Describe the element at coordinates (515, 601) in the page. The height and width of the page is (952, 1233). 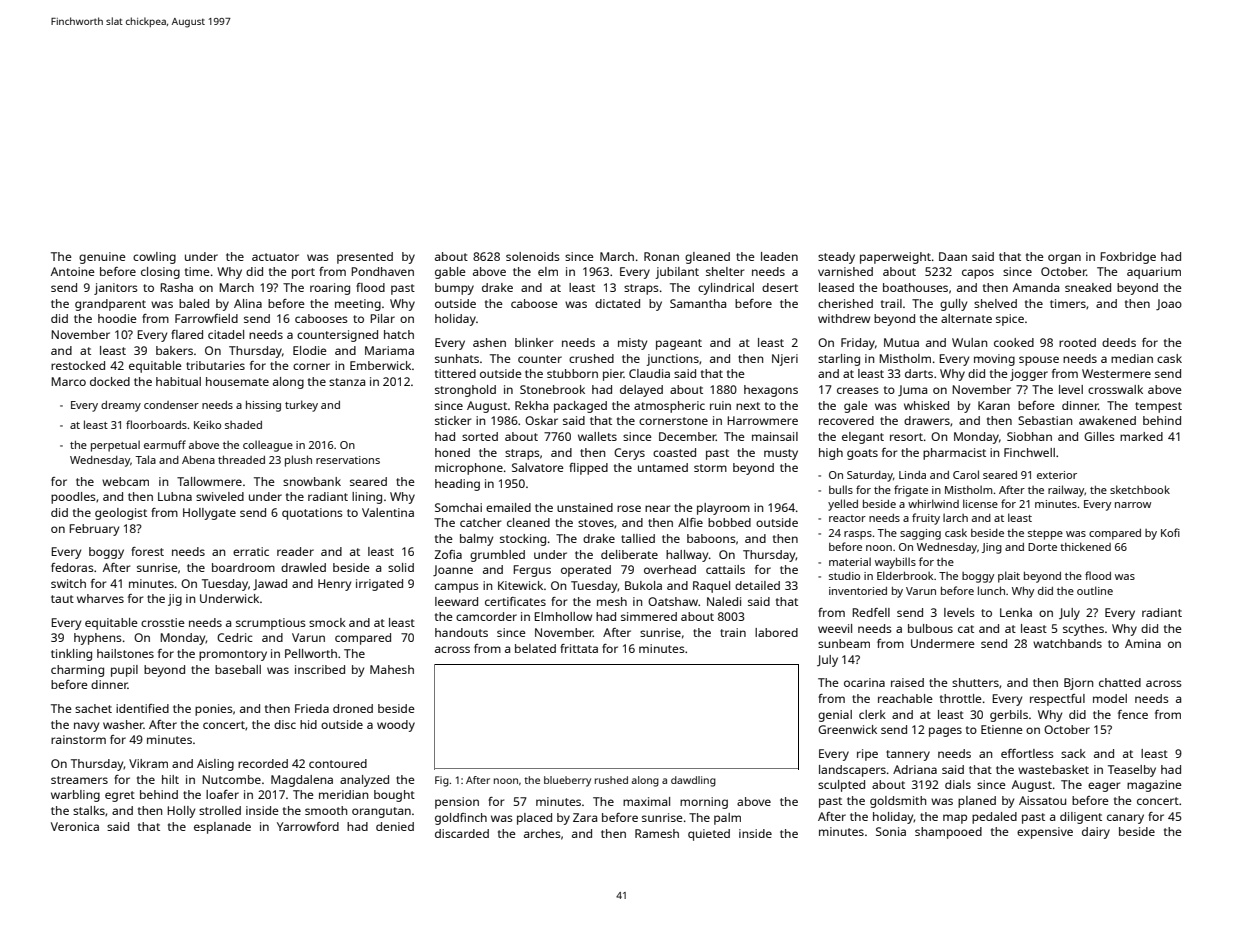
I see `certificates` at that location.
